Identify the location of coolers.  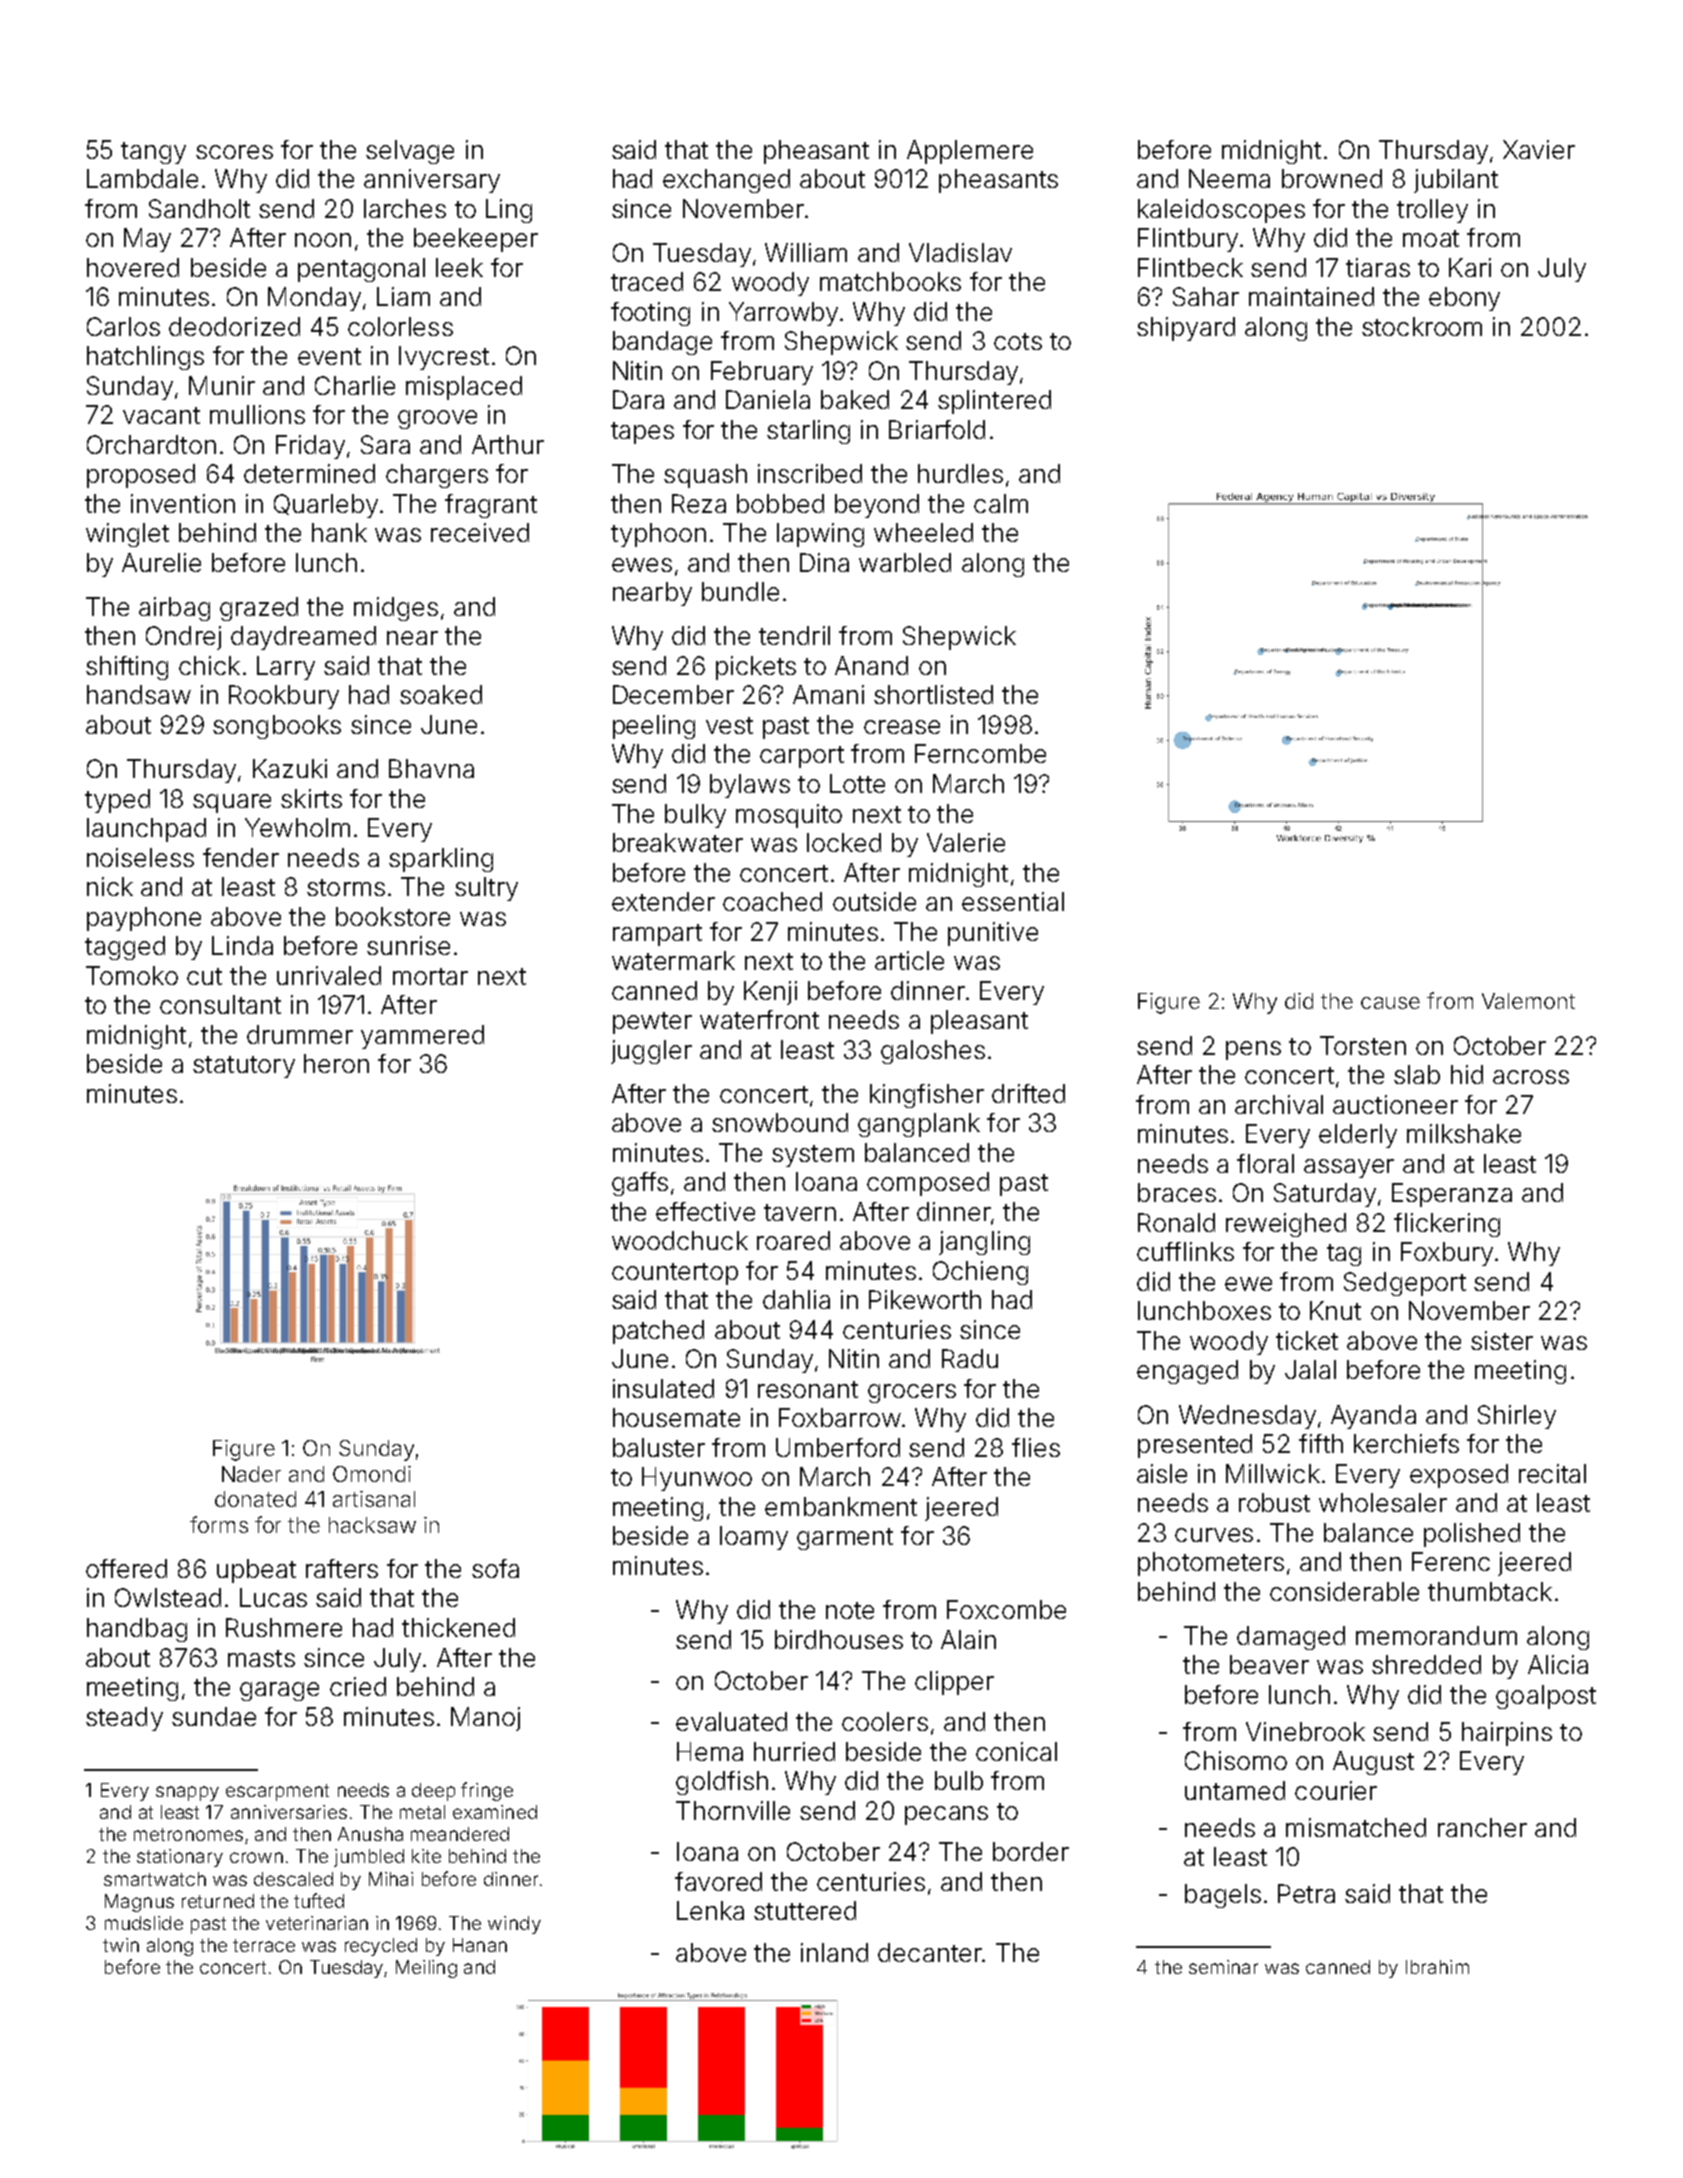
(885, 1721).
